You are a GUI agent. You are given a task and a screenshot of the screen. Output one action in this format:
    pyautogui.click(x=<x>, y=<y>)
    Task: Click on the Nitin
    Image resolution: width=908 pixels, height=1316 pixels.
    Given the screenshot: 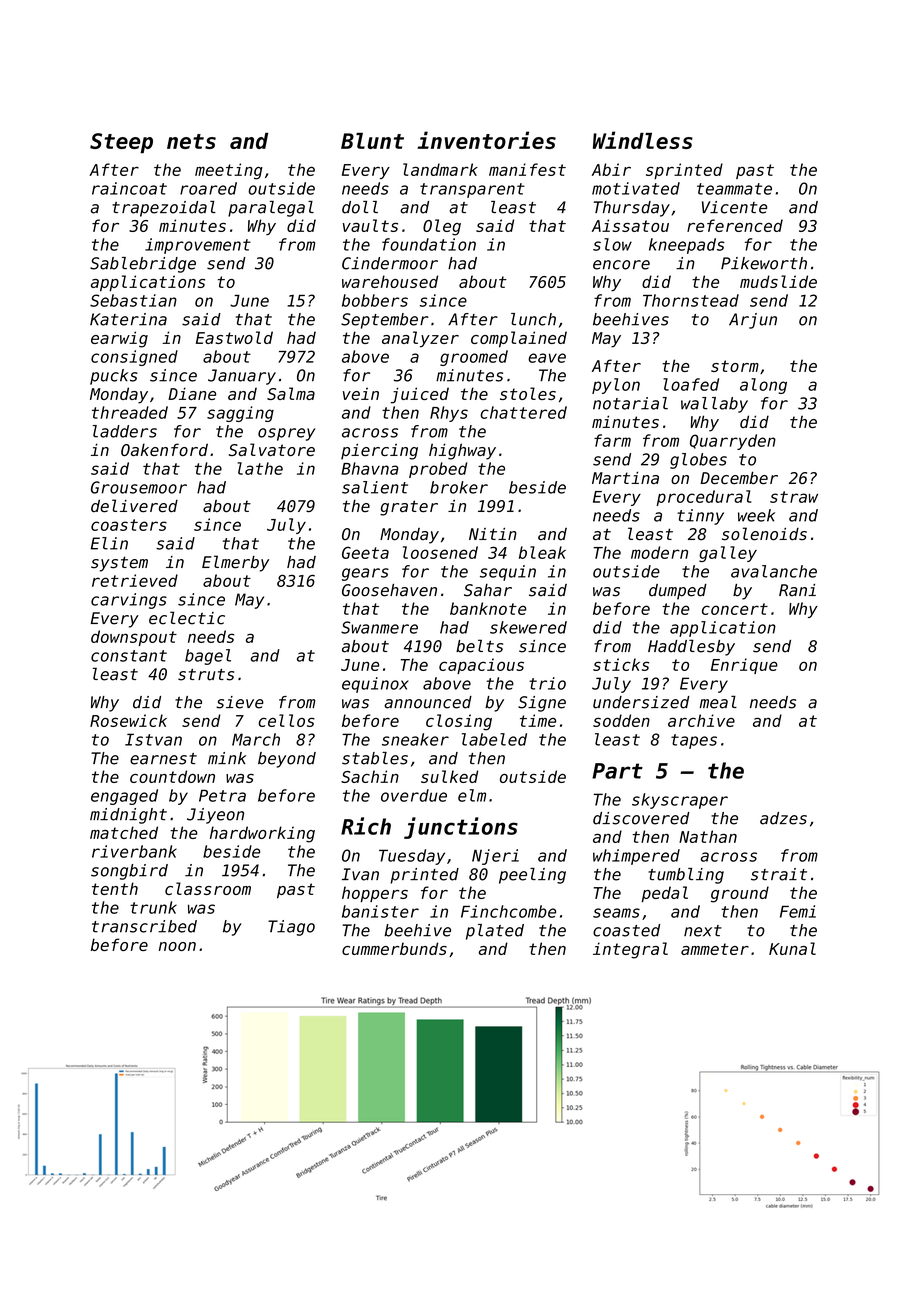 What is the action you would take?
    pyautogui.click(x=493, y=534)
